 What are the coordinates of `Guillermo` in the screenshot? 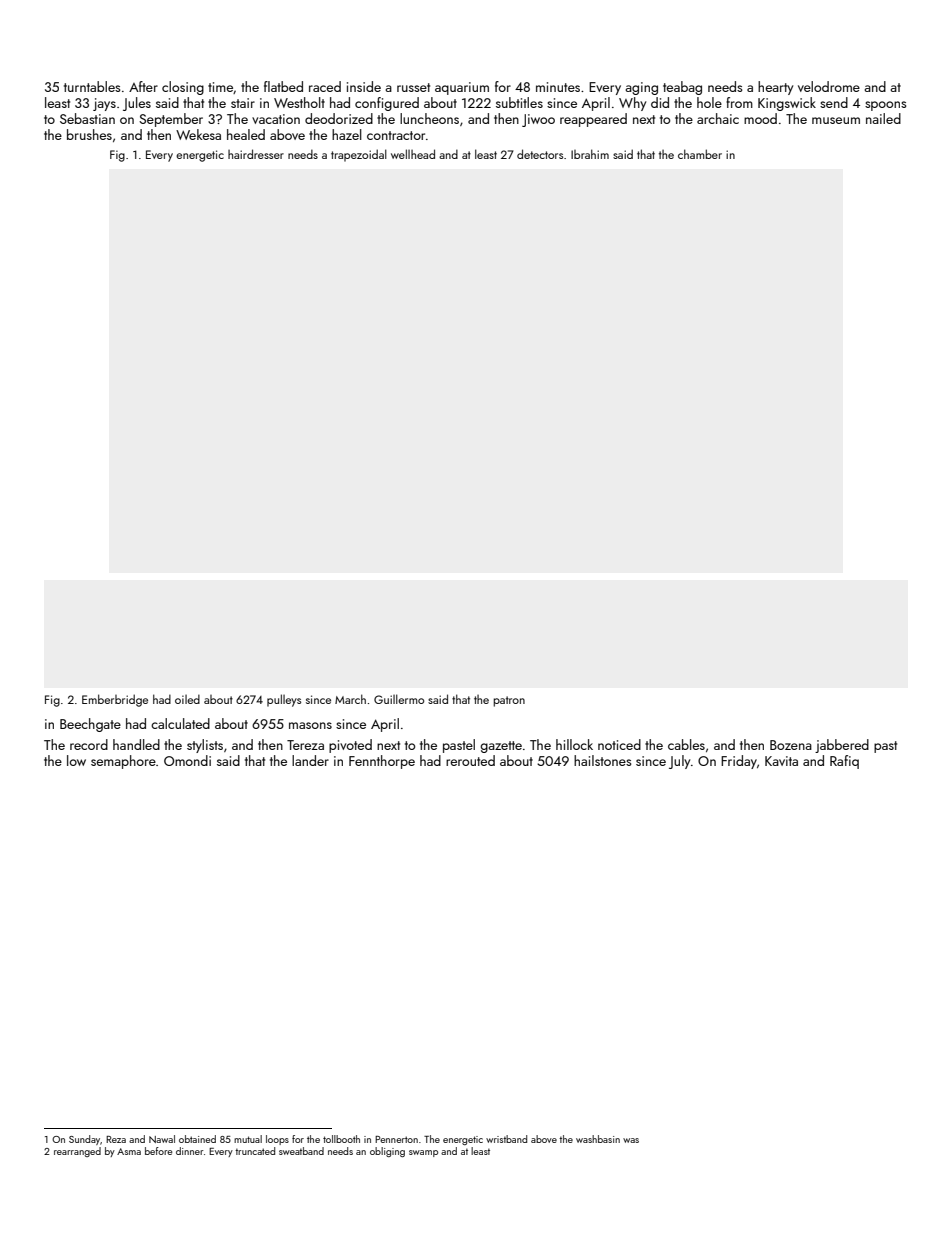 It's located at (399, 699).
